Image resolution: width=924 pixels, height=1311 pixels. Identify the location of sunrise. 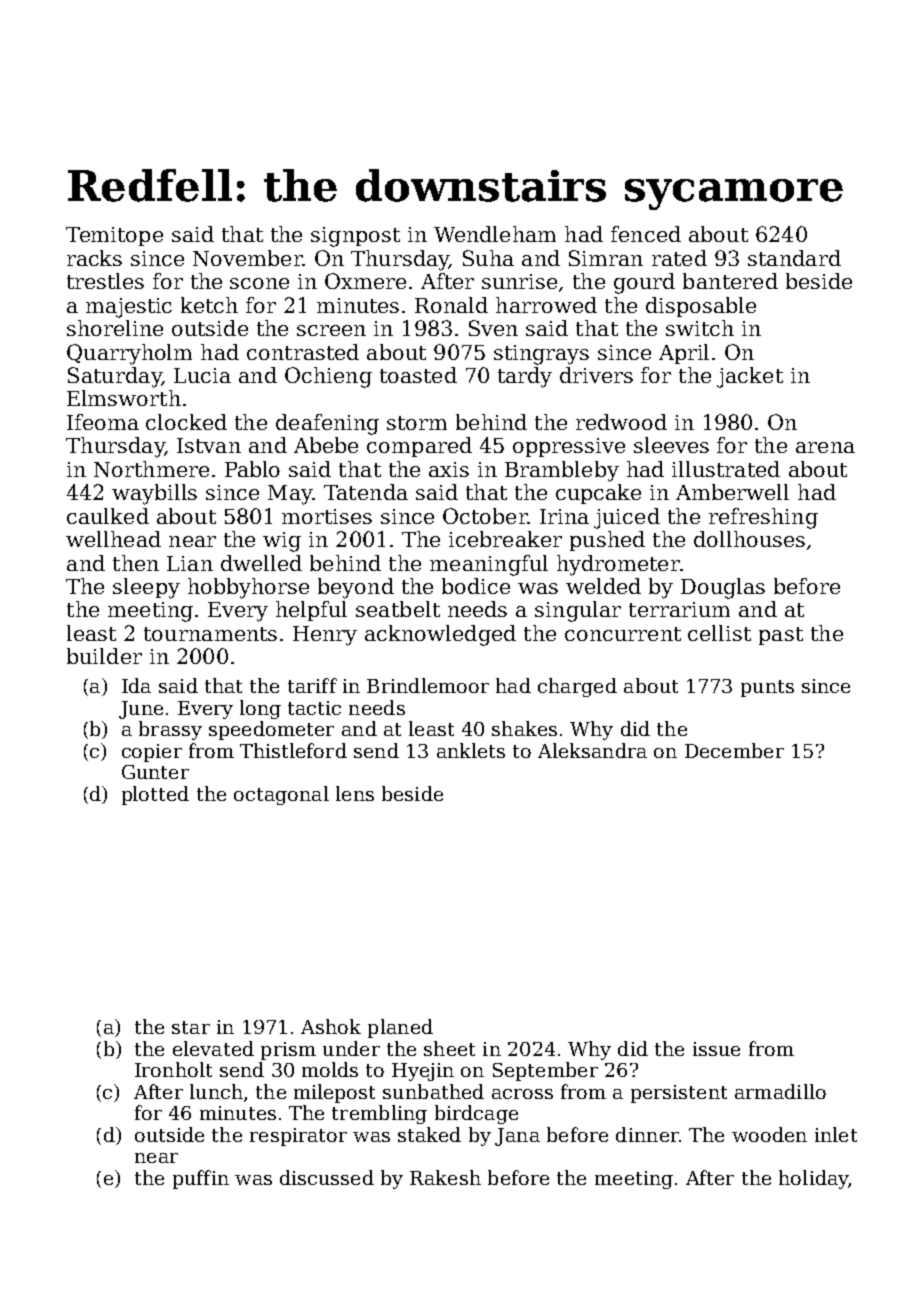
(519, 281).
